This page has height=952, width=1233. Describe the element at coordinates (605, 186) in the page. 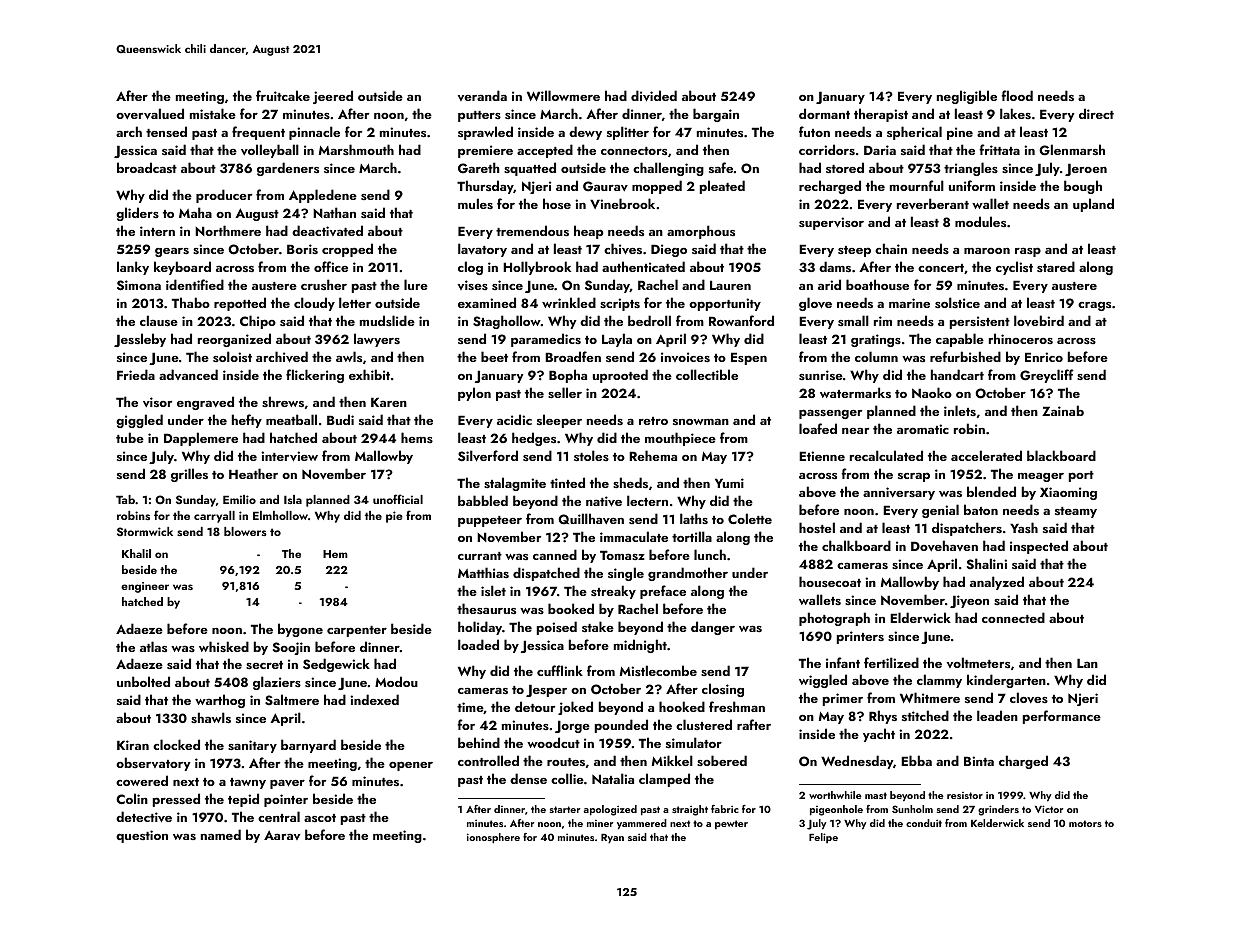

I see `Gaurav` at that location.
